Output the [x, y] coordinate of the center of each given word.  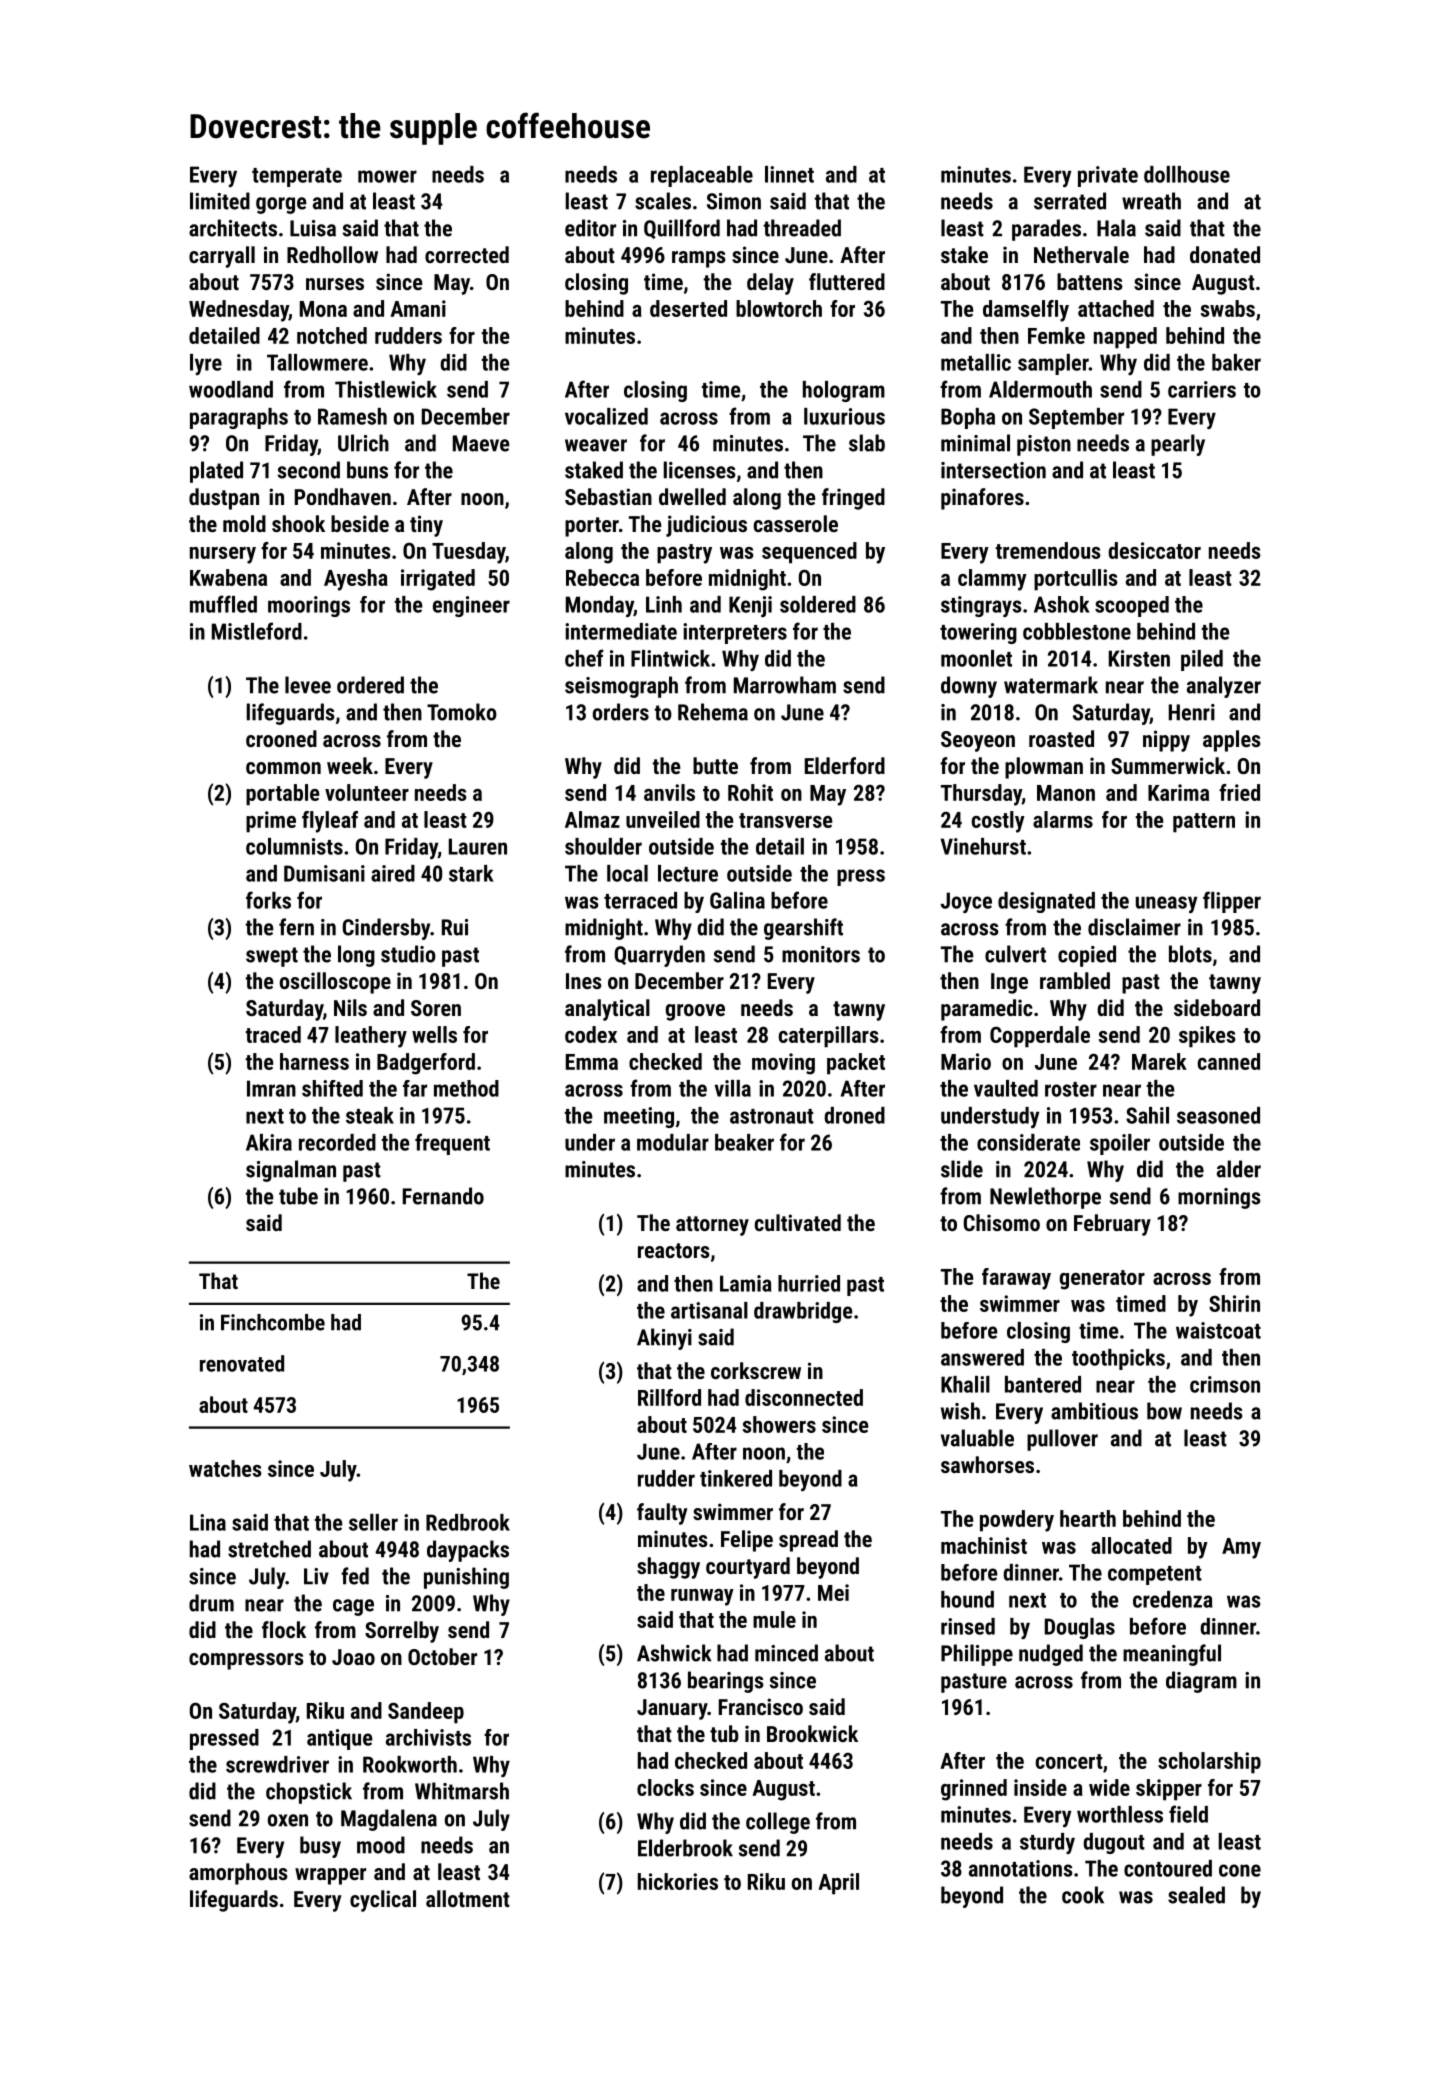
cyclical [383, 1901]
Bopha [968, 418]
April [838, 1884]
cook [1083, 1895]
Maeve [481, 443]
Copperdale [1040, 1037]
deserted [688, 308]
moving [783, 1064]
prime [271, 822]
